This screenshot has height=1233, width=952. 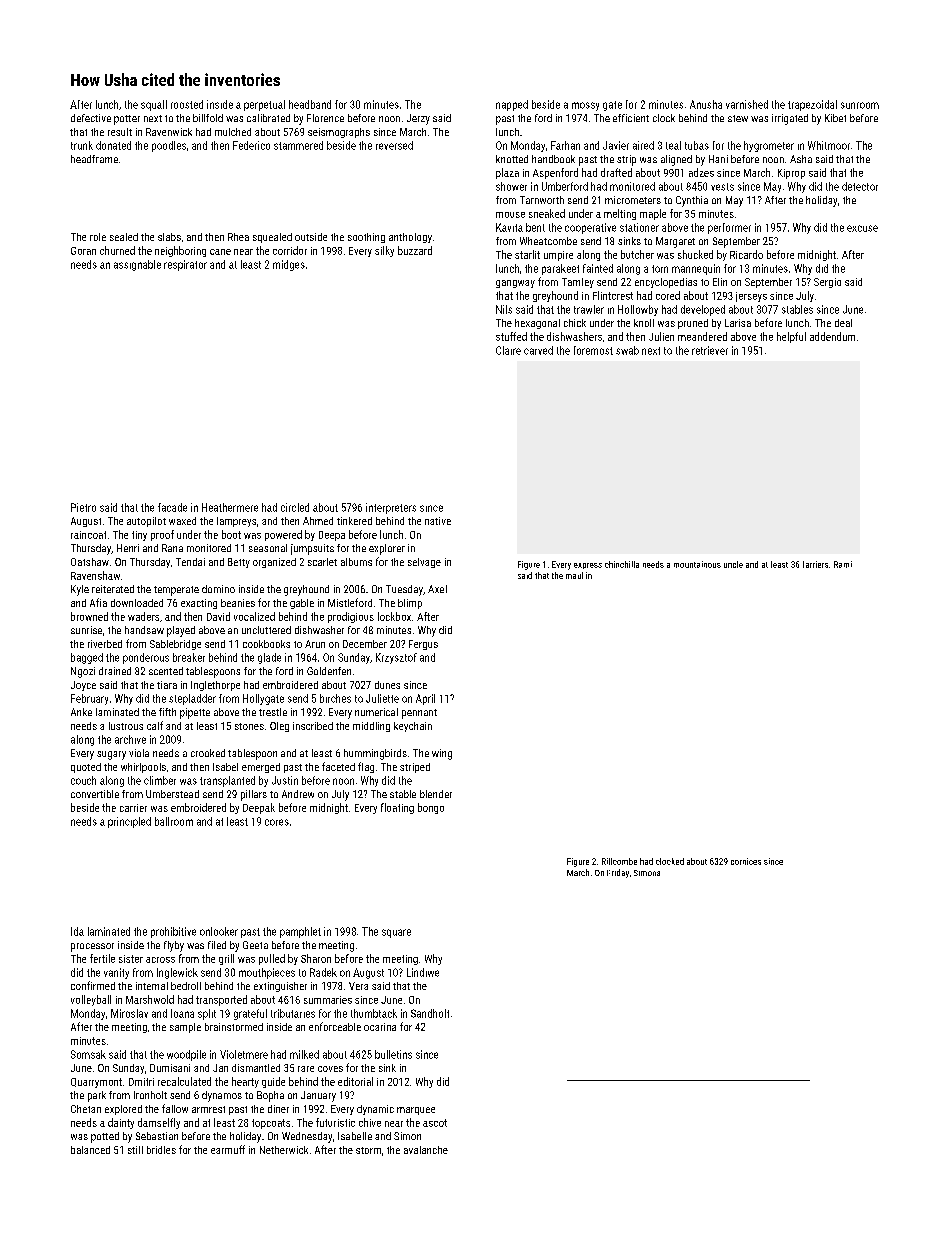 I want to click on ascot, so click(x=435, y=1123).
